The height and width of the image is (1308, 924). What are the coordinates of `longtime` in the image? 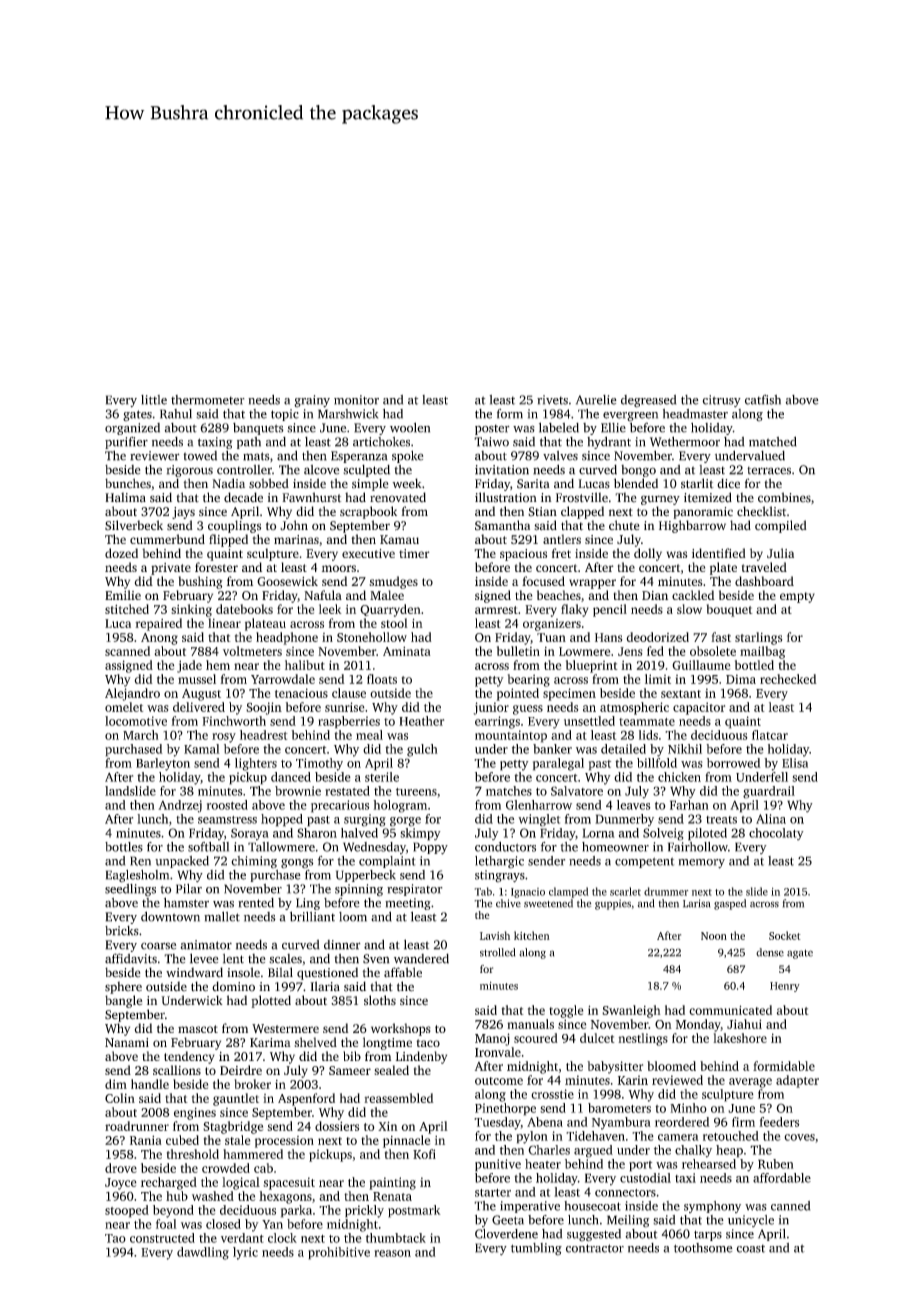 It's located at (387, 1043).
